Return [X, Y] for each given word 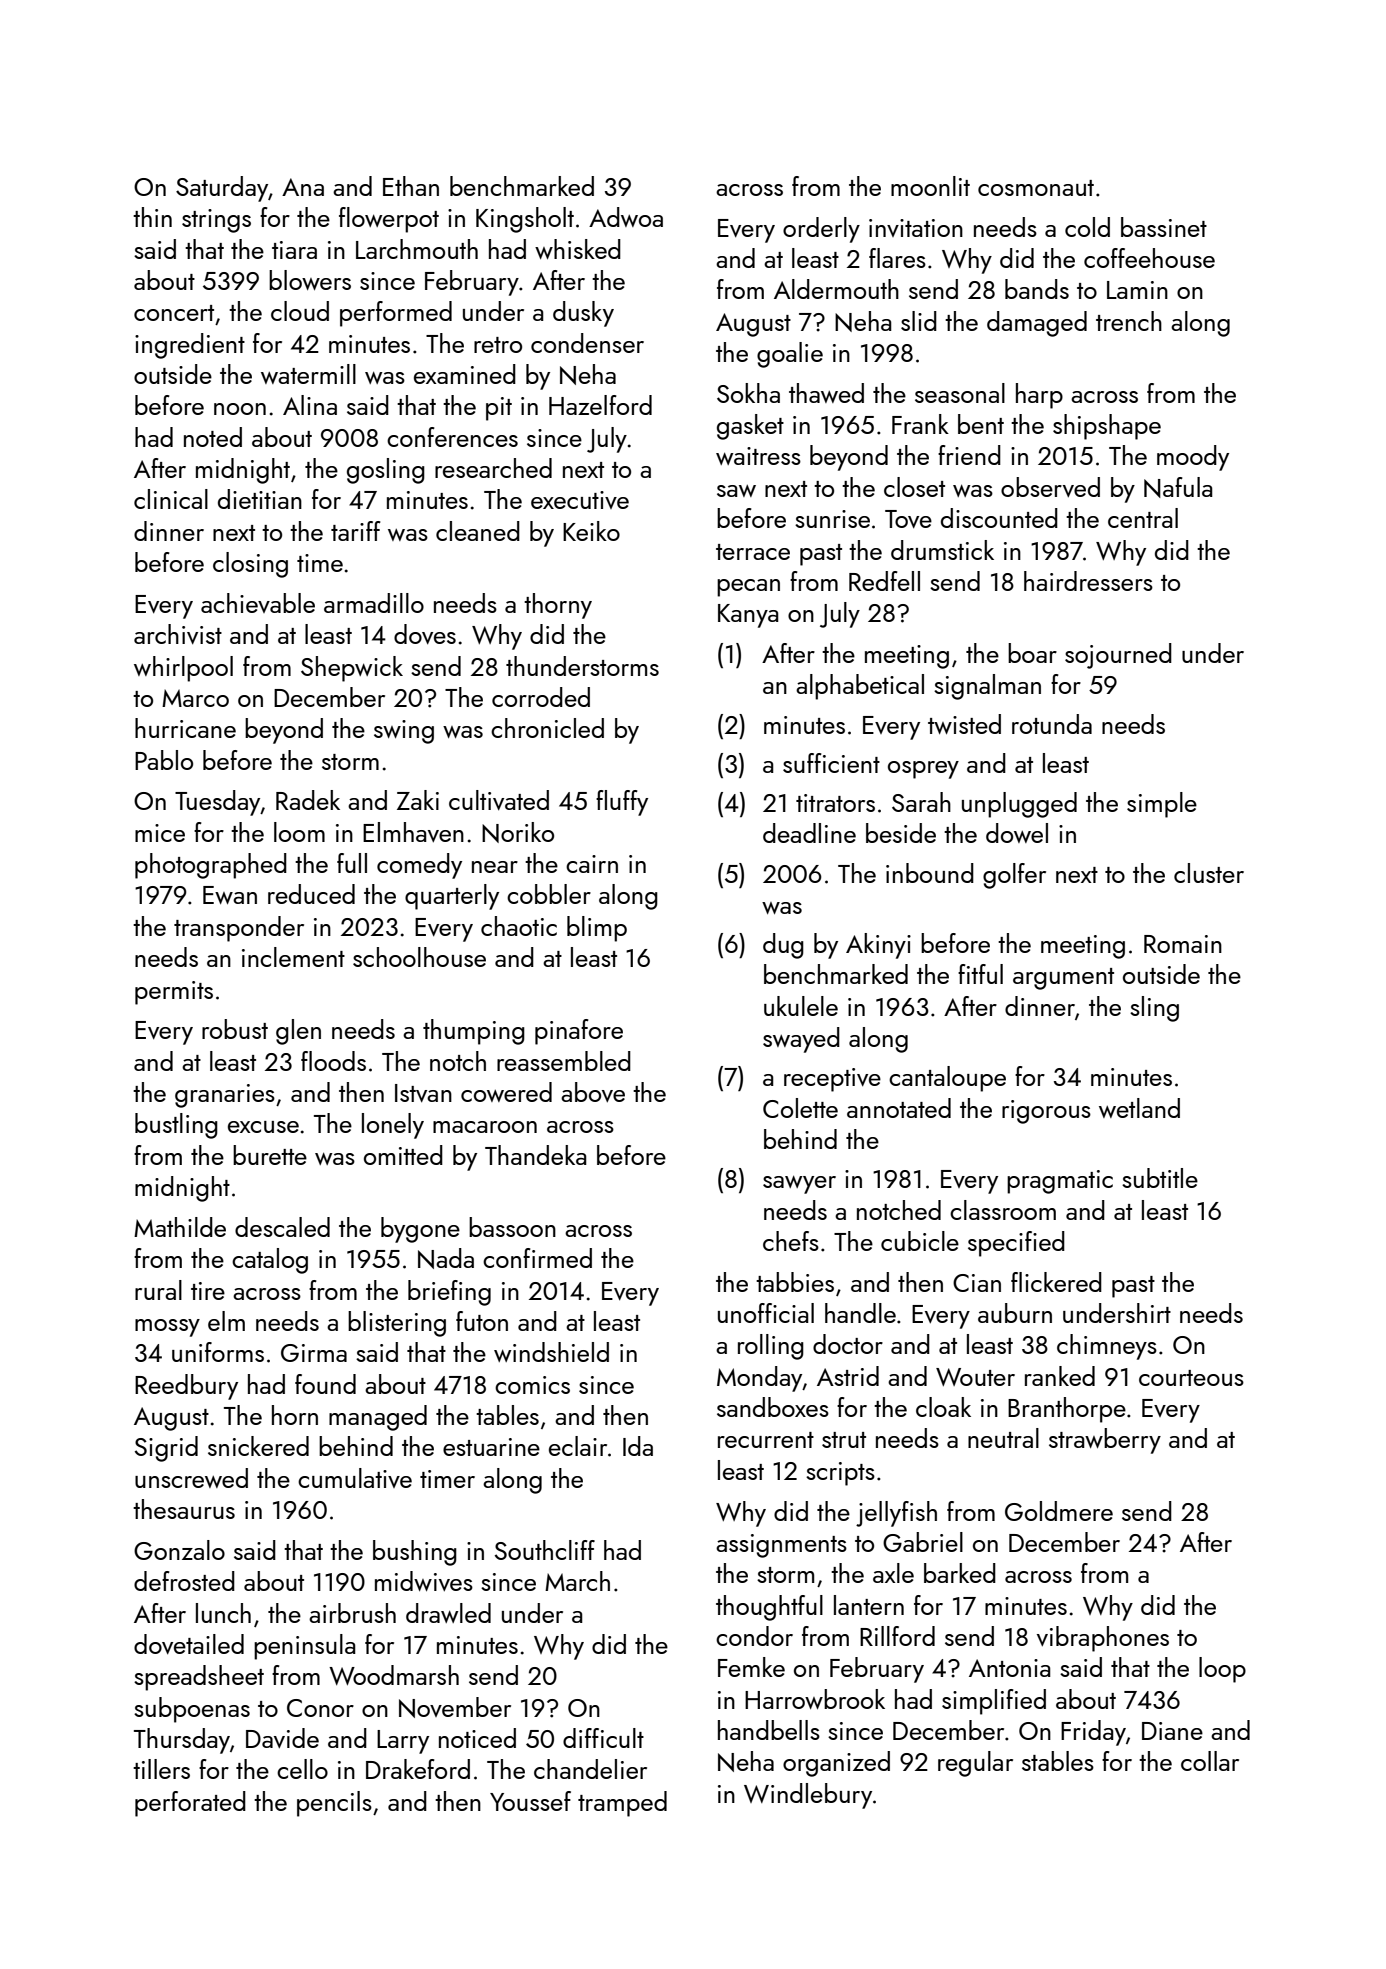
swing [404, 732]
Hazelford [600, 405]
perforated [190, 1804]
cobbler [549, 894]
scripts [840, 1474]
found [325, 1384]
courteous [1191, 1378]
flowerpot [389, 220]
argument [1063, 979]
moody [1193, 458]
